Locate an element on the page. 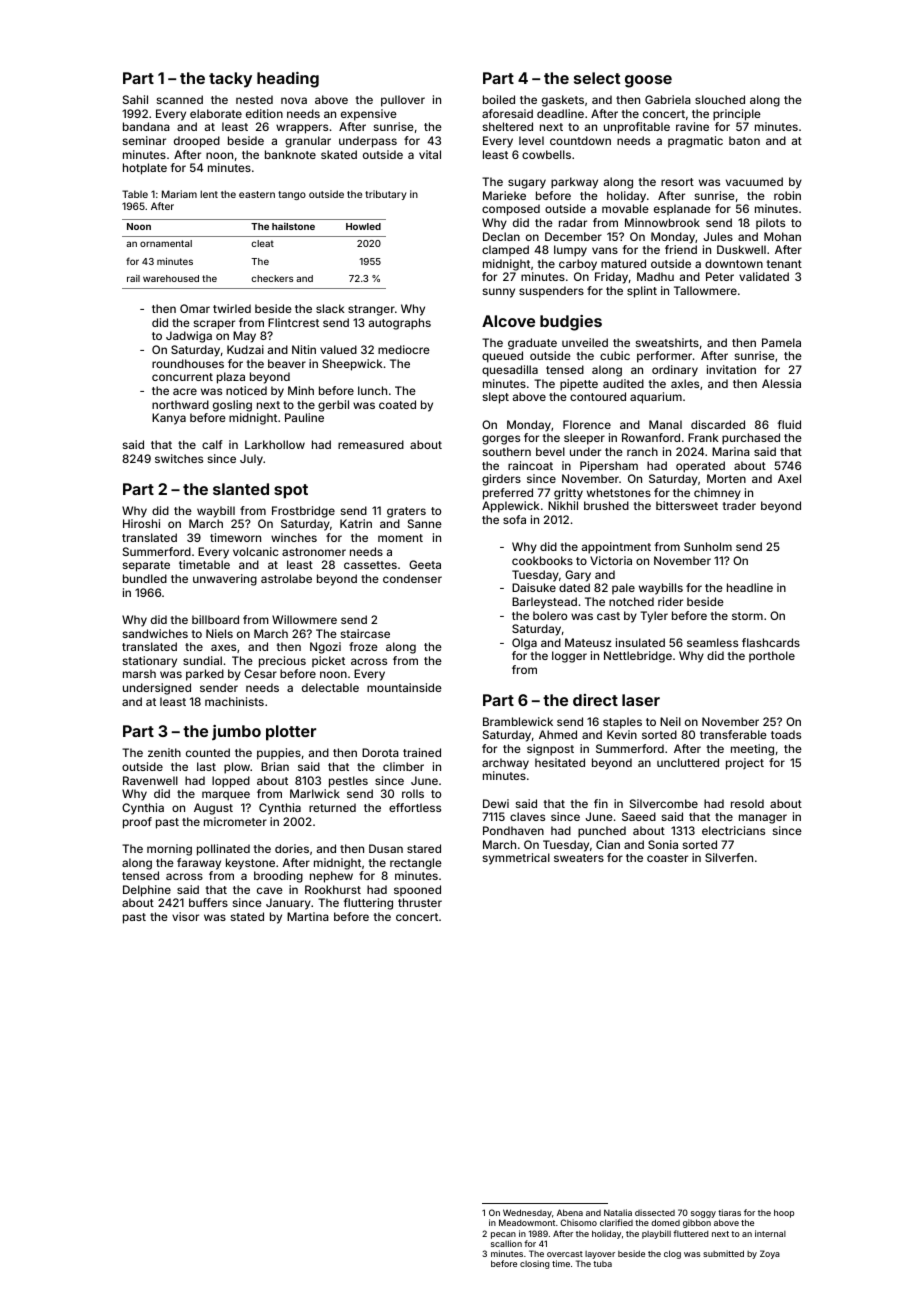 The width and height of the document is (924, 1308). boiled is located at coordinates (499, 99).
